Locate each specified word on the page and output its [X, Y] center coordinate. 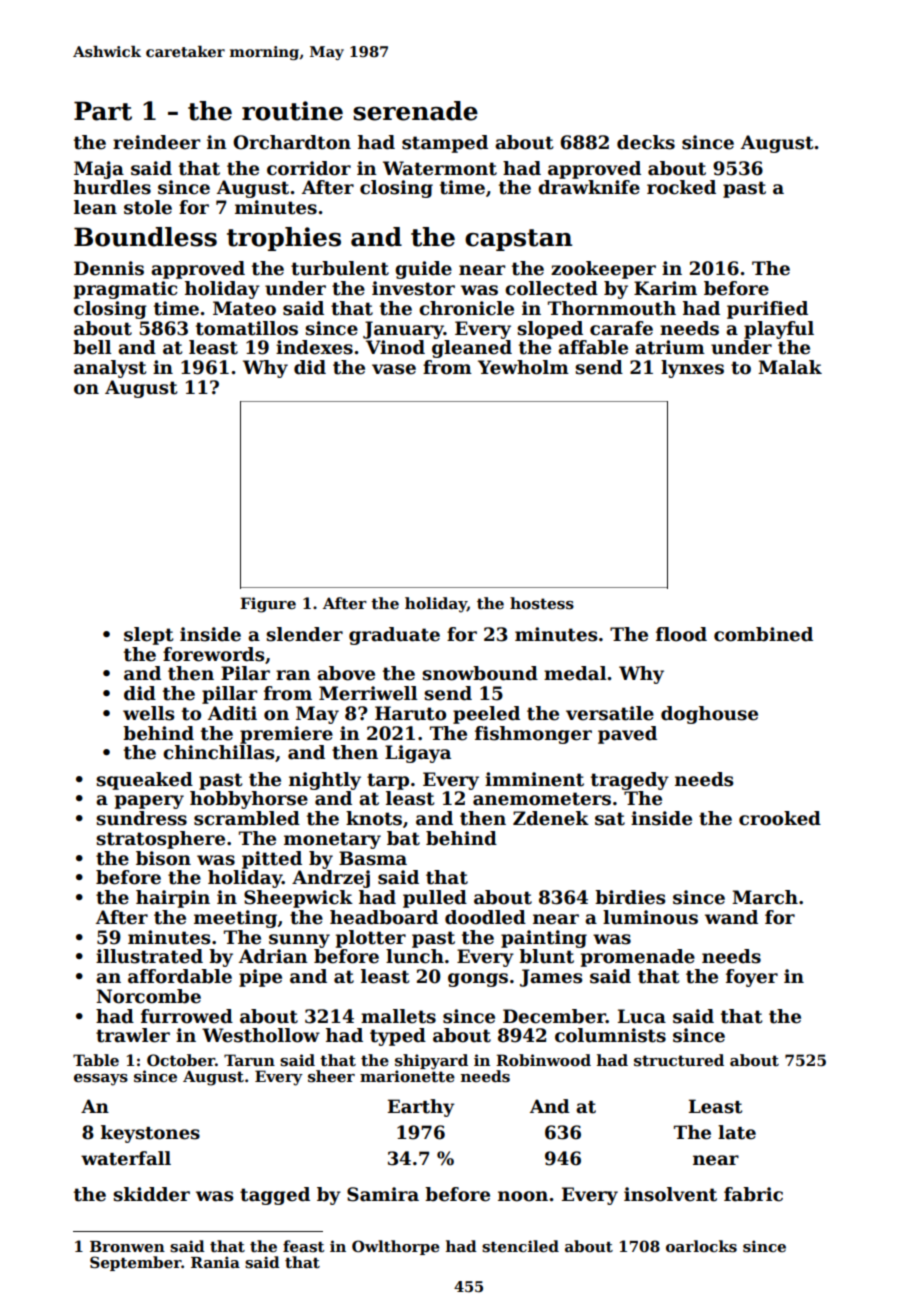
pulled [435, 899]
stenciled [520, 1246]
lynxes [692, 369]
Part [103, 111]
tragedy [630, 781]
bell [92, 347]
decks [646, 142]
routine [292, 111]
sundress [141, 818]
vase [394, 369]
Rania [215, 1262]
